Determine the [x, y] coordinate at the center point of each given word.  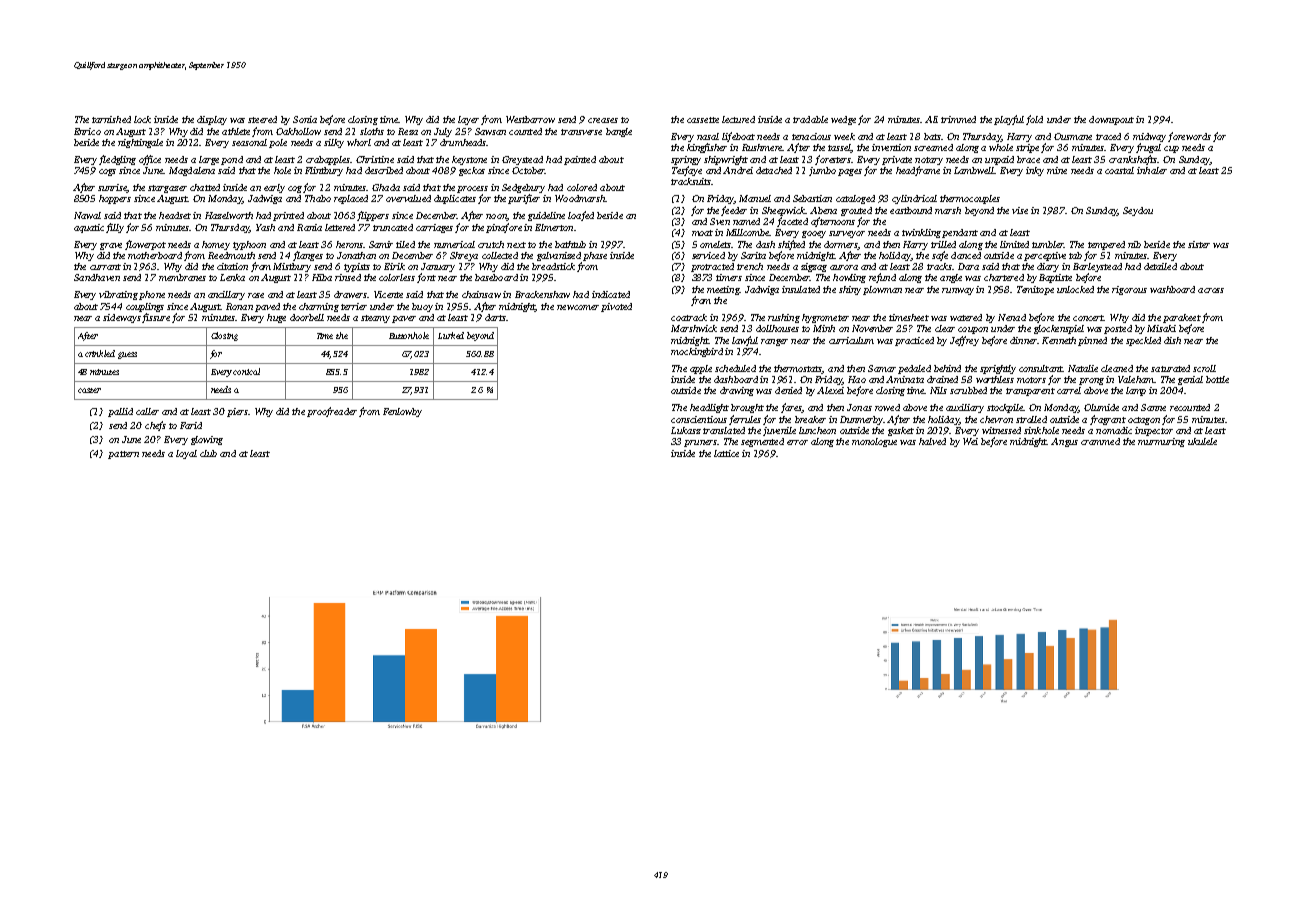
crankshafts [1133, 160]
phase [595, 256]
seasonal [249, 142]
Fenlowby [402, 412]
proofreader [332, 412]
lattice [726, 453]
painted [580, 160]
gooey [814, 234]
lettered [340, 227]
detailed [1160, 266]
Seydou [1138, 211]
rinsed [348, 277]
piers [237, 412]
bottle [1217, 379]
